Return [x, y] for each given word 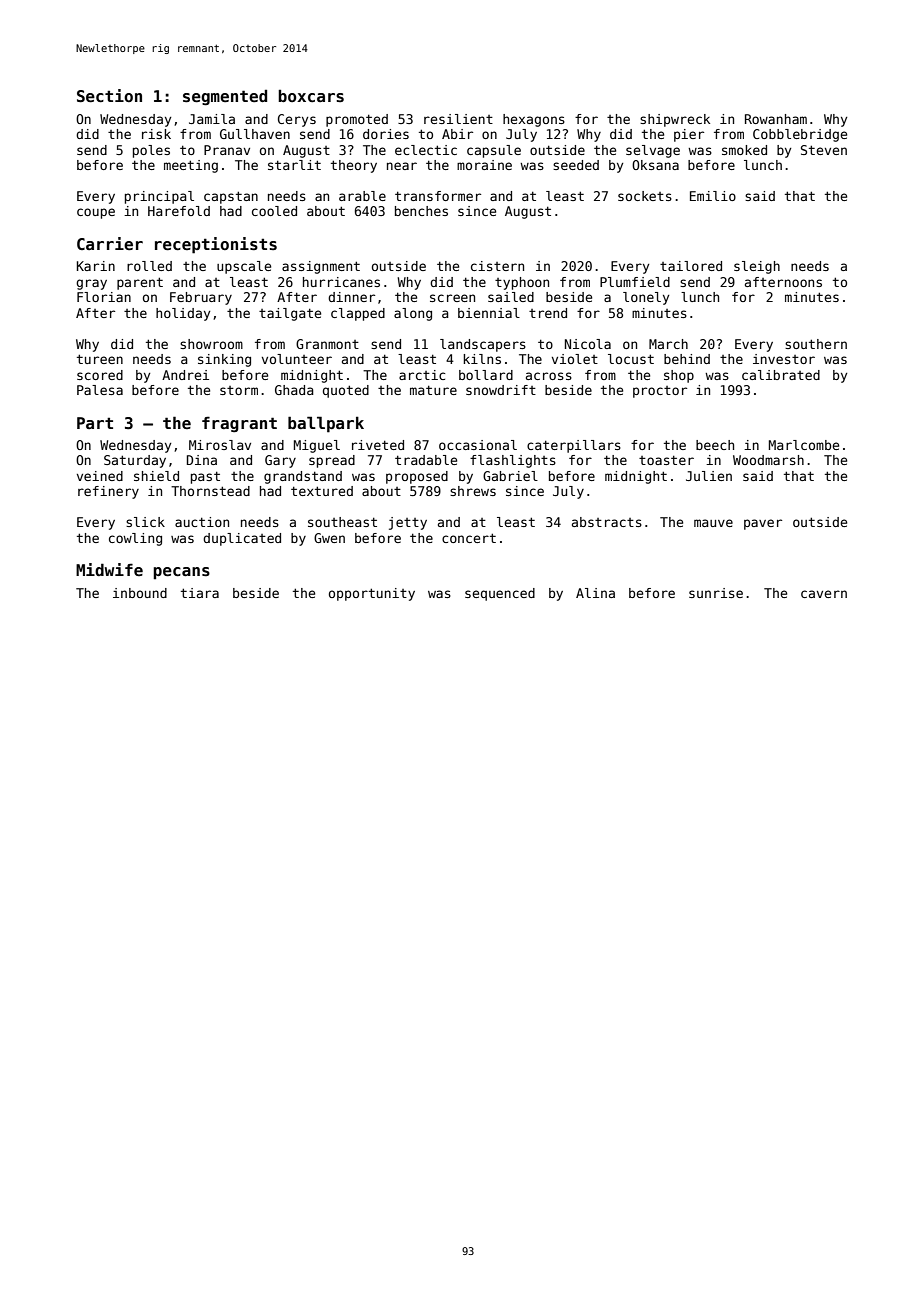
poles [151, 151]
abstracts [607, 522]
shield [156, 476]
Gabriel [510, 476]
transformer [438, 196]
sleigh [757, 267]
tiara [200, 593]
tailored [691, 266]
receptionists [216, 245]
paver [763, 524]
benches [421, 211]
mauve [713, 523]
